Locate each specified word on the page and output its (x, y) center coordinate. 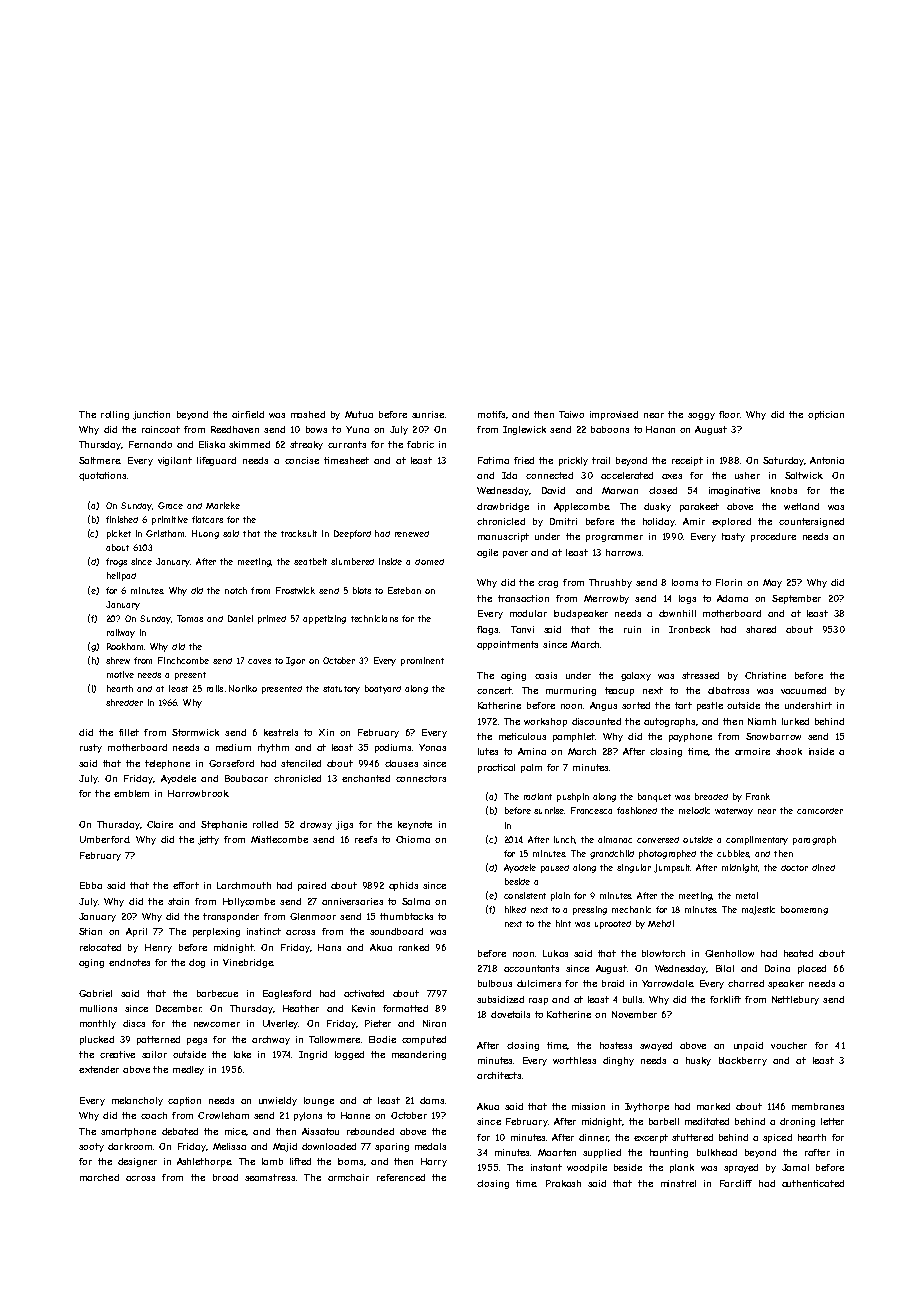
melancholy (137, 1101)
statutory (341, 690)
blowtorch (663, 953)
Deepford (352, 534)
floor (729, 414)
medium (233, 747)
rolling (115, 415)
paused (555, 869)
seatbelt (310, 561)
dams (432, 1100)
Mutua (359, 414)
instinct (264, 931)
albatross (728, 690)
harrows (623, 552)
